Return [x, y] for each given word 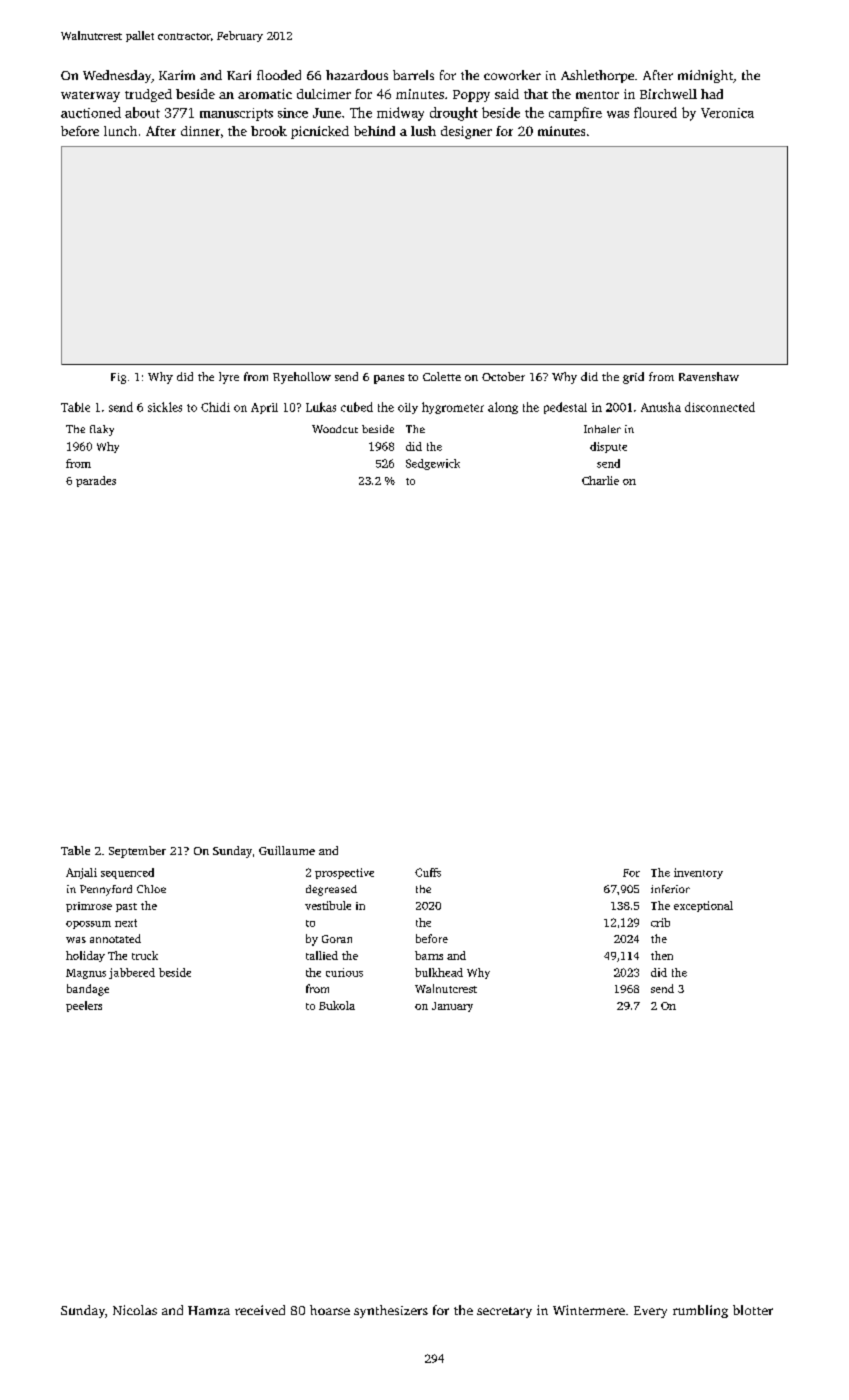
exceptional [703, 906]
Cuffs [428, 872]
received [260, 1310]
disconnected [720, 407]
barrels [413, 75]
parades [96, 481]
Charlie [600, 480]
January [452, 1007]
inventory [698, 873]
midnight [705, 76]
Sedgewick [433, 464]
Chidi [215, 407]
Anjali [81, 873]
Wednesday [117, 76]
